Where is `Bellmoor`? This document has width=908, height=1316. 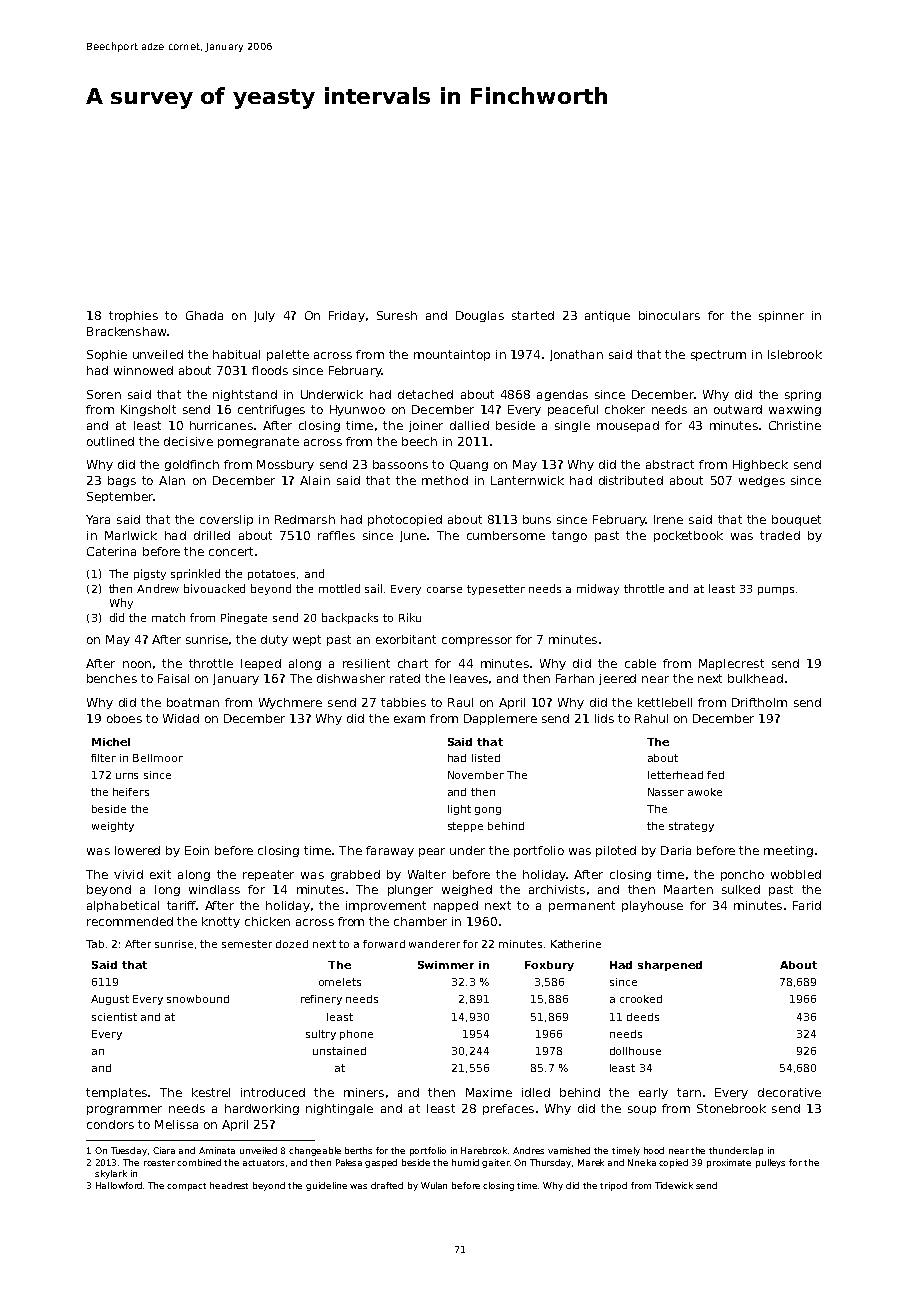 Bellmoor is located at coordinates (158, 758).
